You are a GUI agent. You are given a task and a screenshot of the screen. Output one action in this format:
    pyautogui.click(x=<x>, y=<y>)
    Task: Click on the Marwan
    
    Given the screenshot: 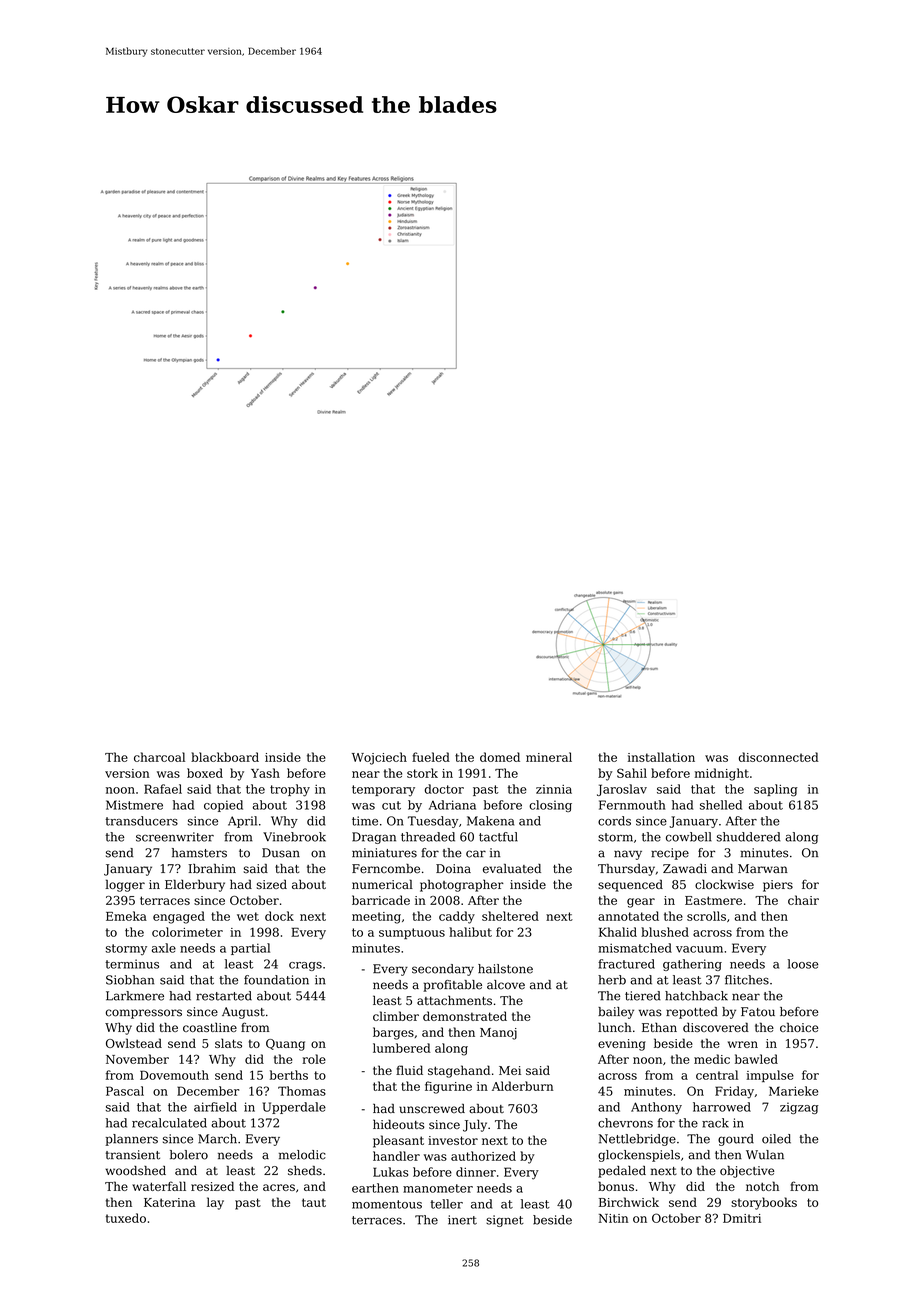 What is the action you would take?
    pyautogui.click(x=763, y=869)
